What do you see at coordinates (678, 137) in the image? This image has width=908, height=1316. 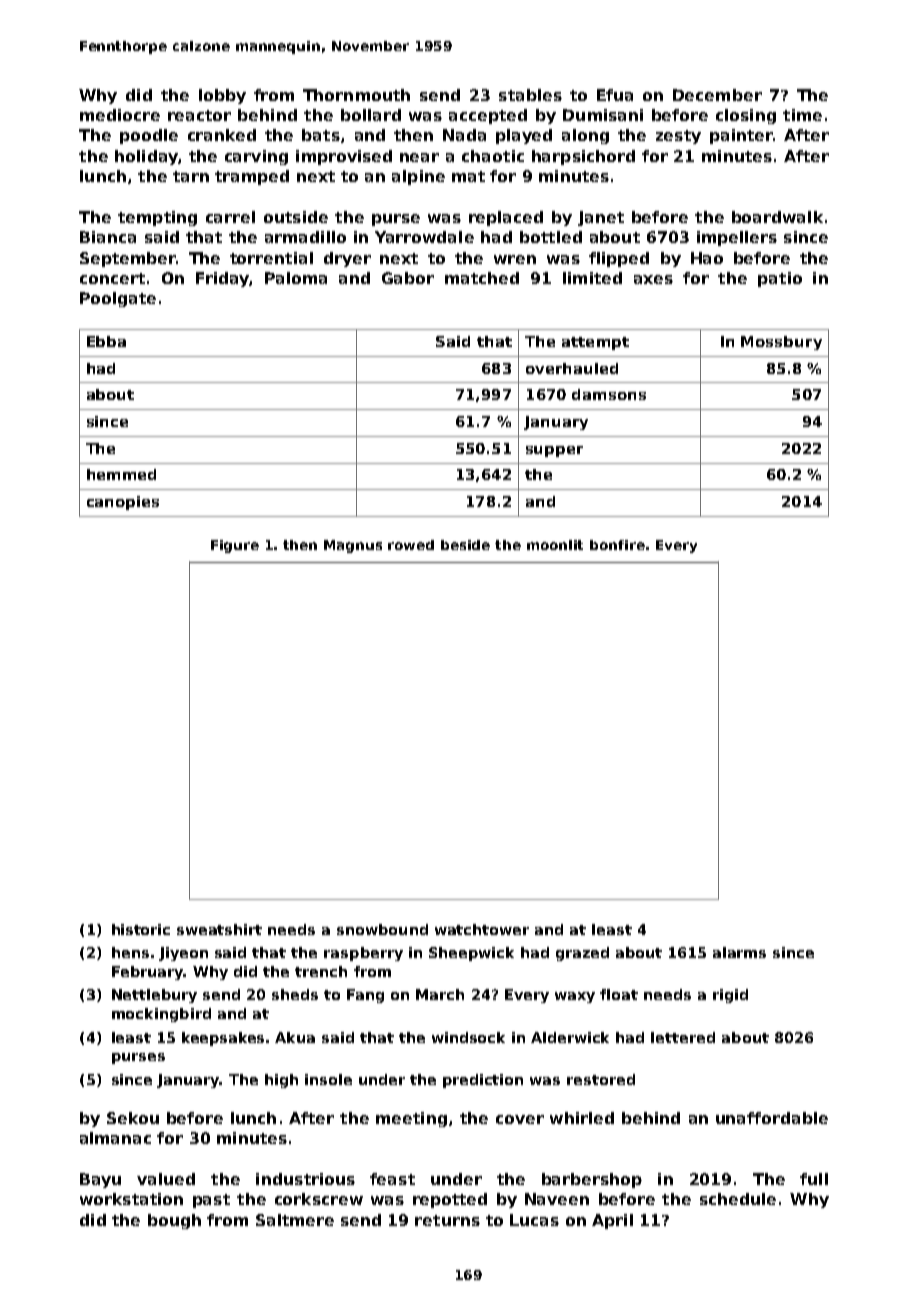 I see `zesty` at bounding box center [678, 137].
